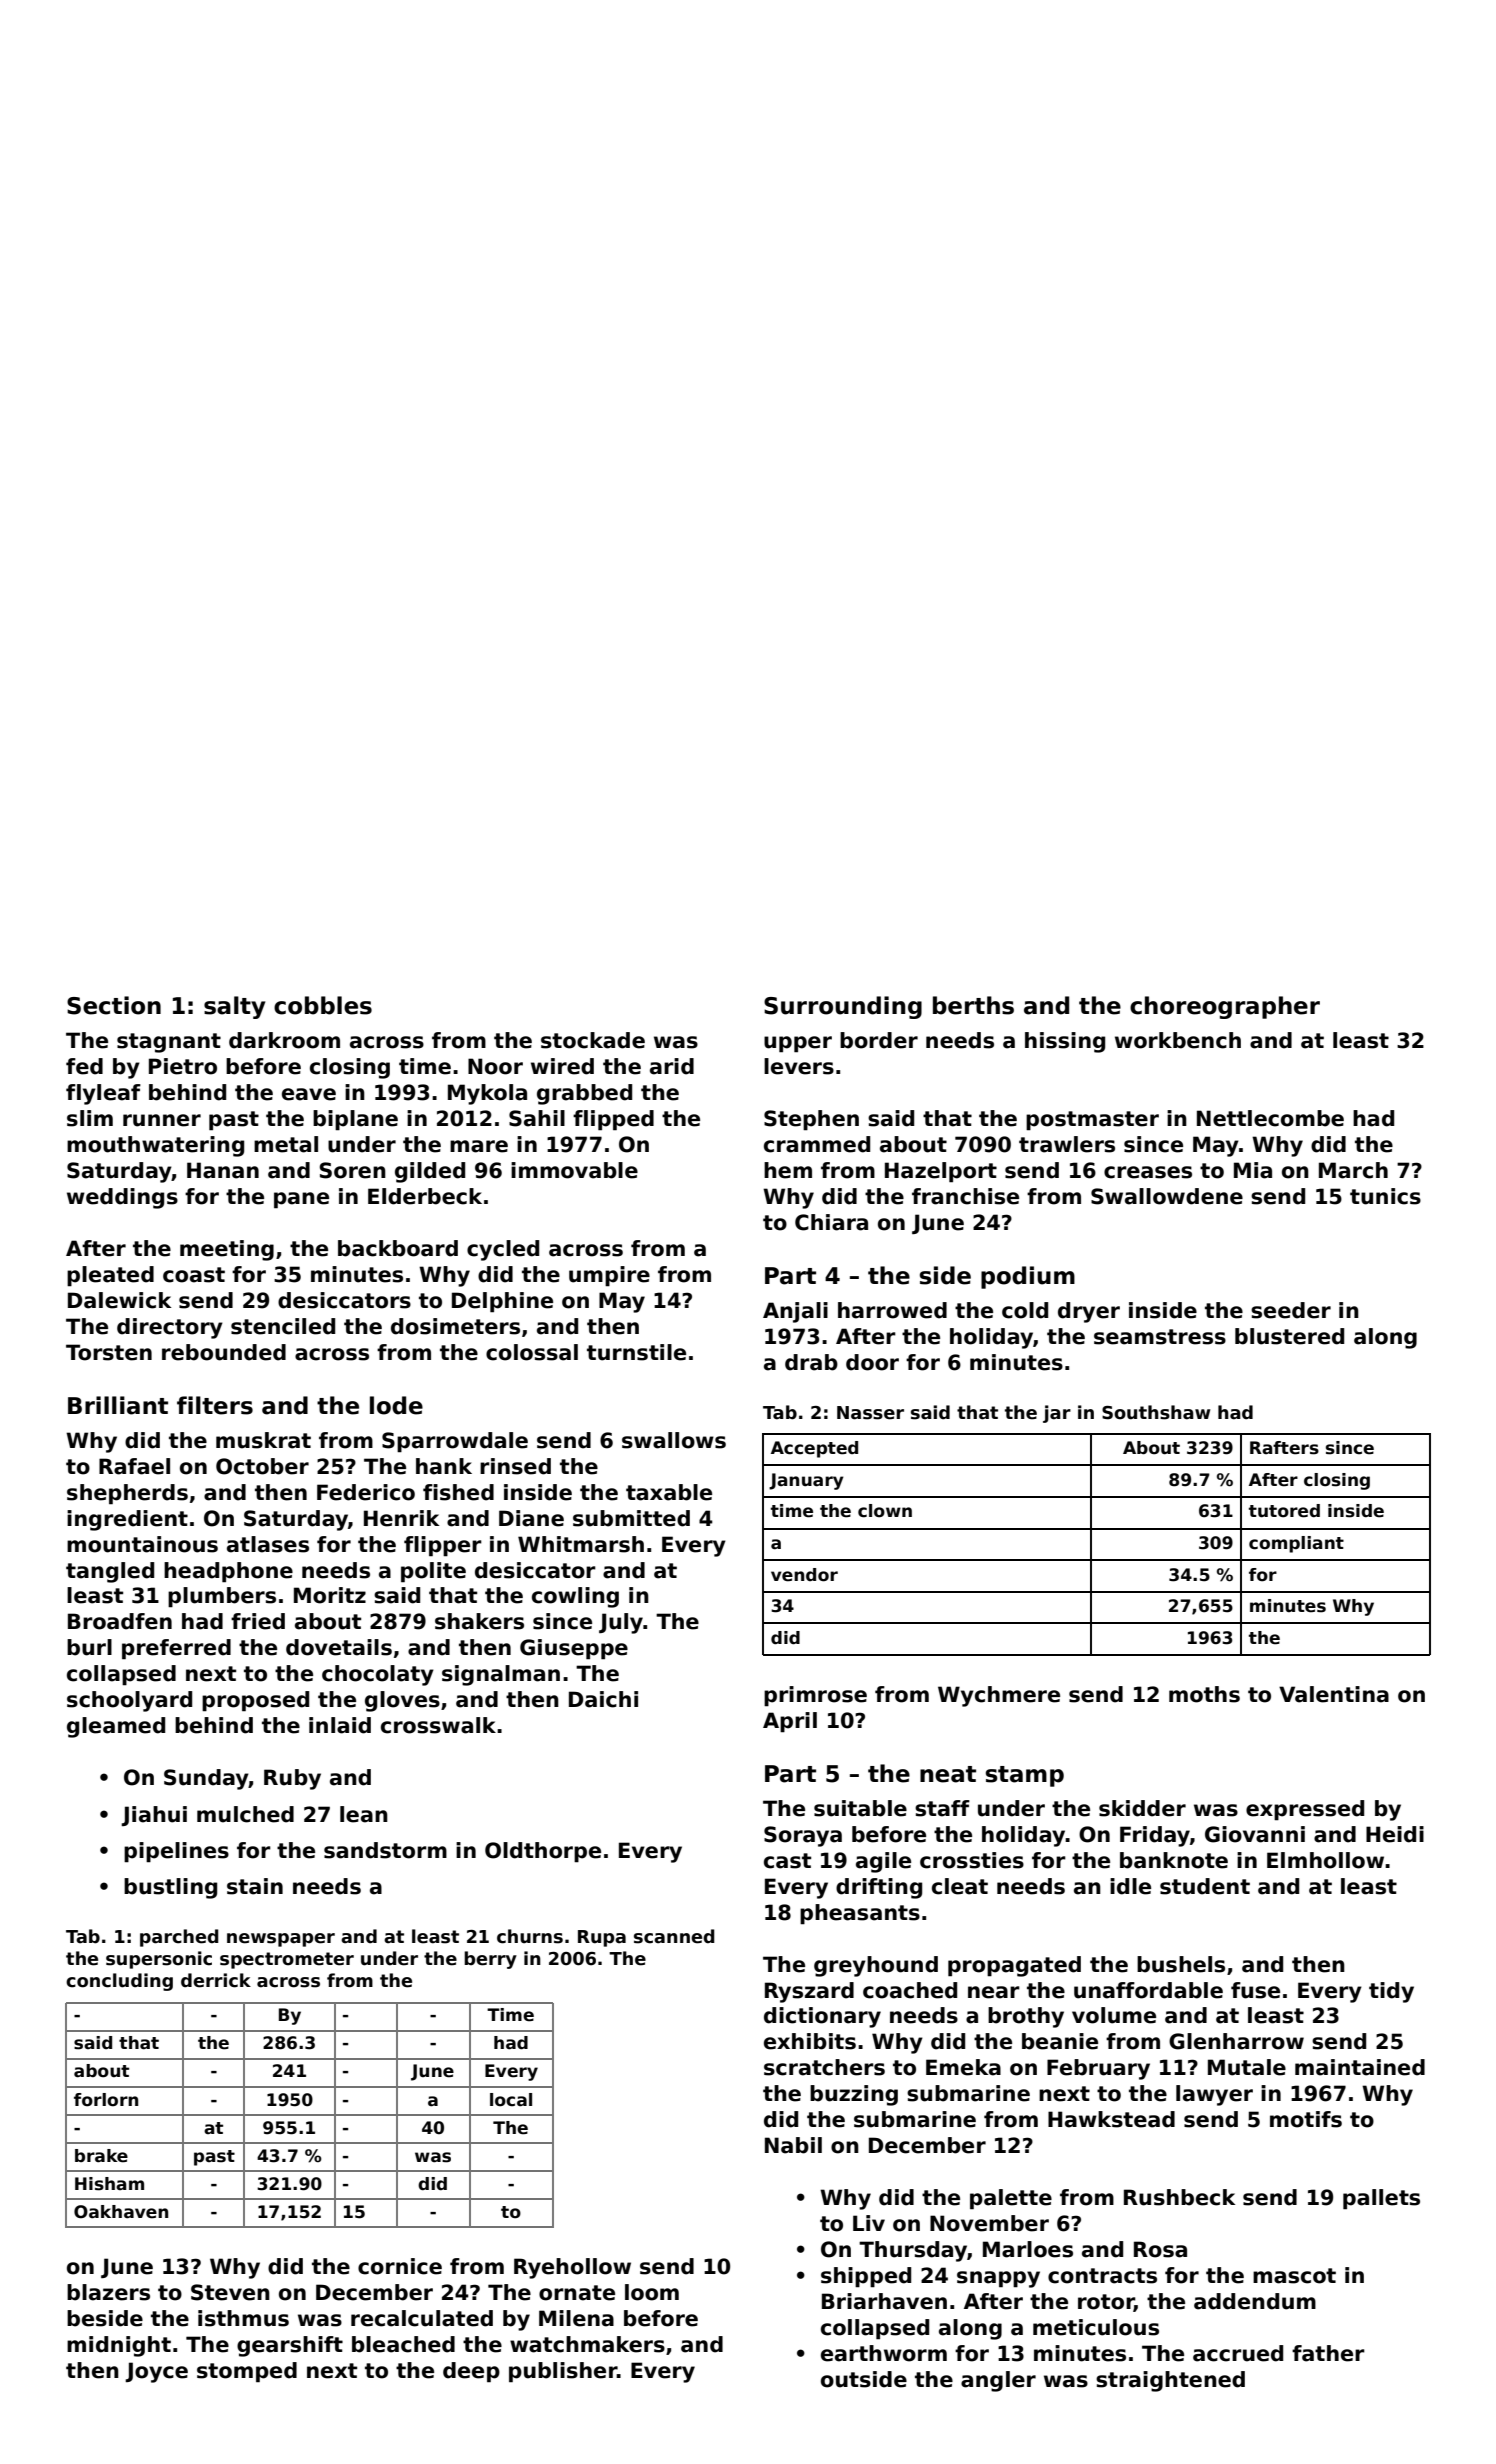 This screenshot has height=2464, width=1496. Describe the element at coordinates (1291, 1310) in the screenshot. I see `seeder` at that location.
